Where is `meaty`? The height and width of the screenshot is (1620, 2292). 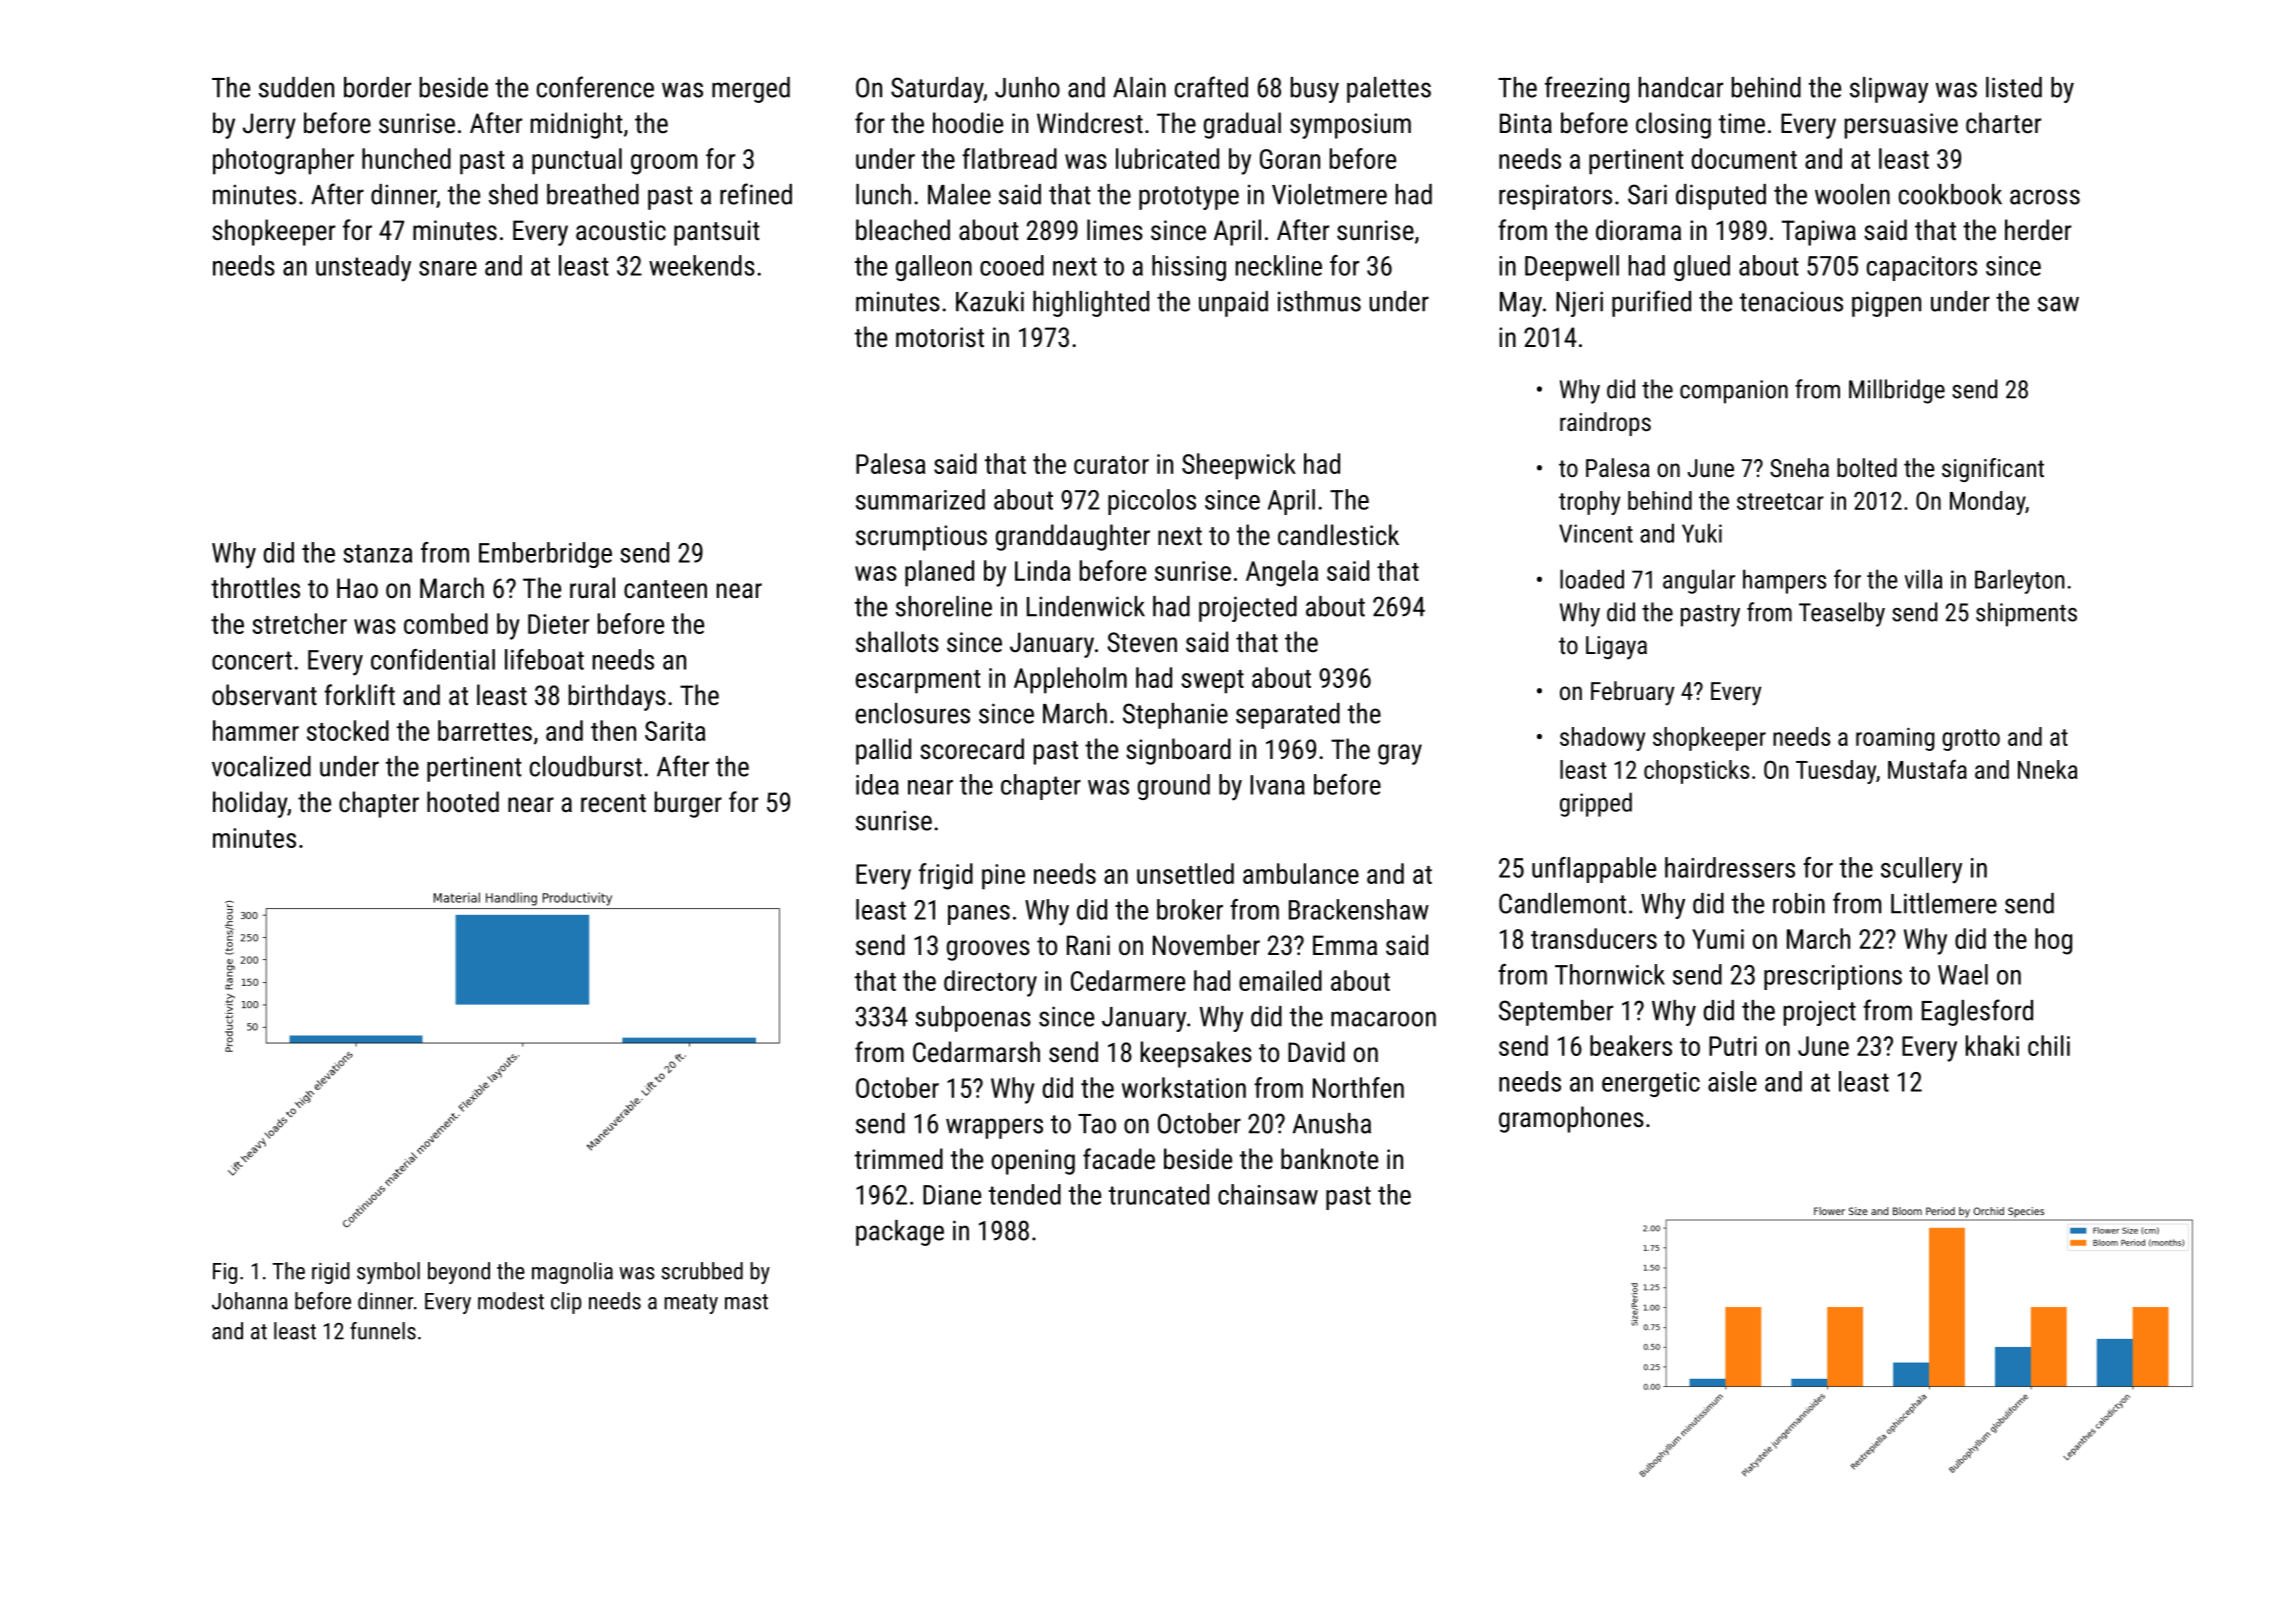
meaty is located at coordinates (691, 1304).
